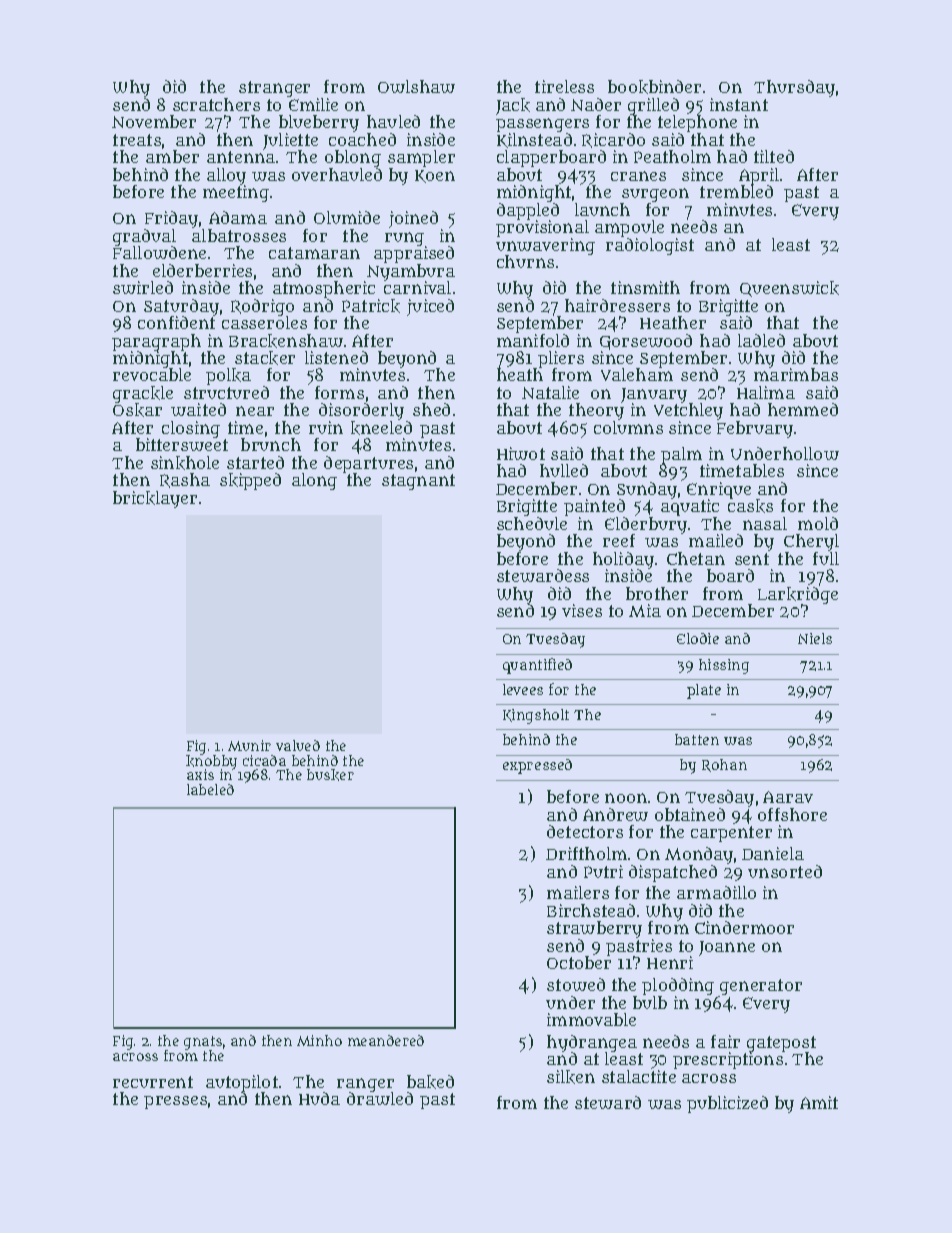 The width and height of the page is (952, 1233). I want to click on presses, so click(175, 1102).
